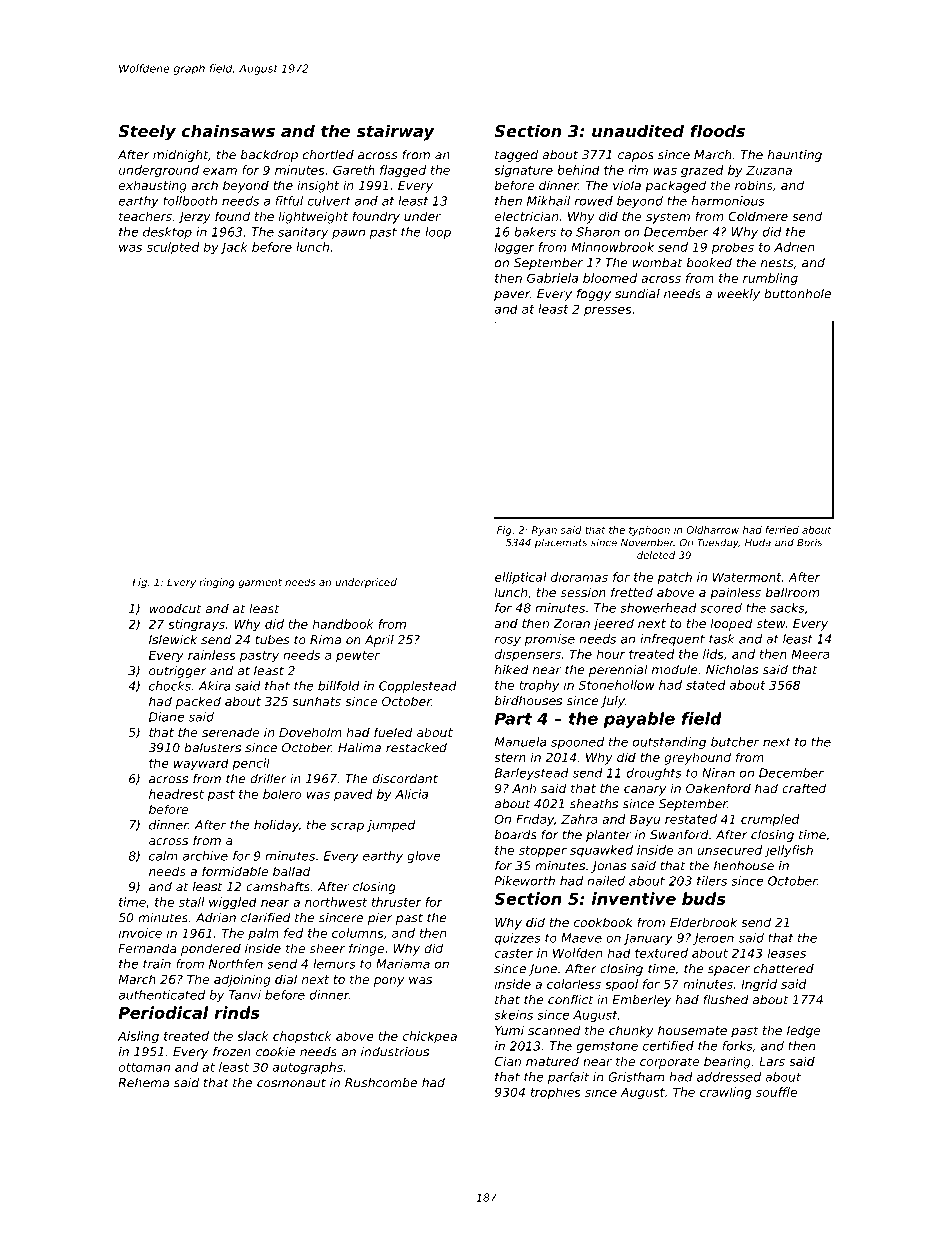  Describe the element at coordinates (138, 1037) in the screenshot. I see `Aisling` at that location.
